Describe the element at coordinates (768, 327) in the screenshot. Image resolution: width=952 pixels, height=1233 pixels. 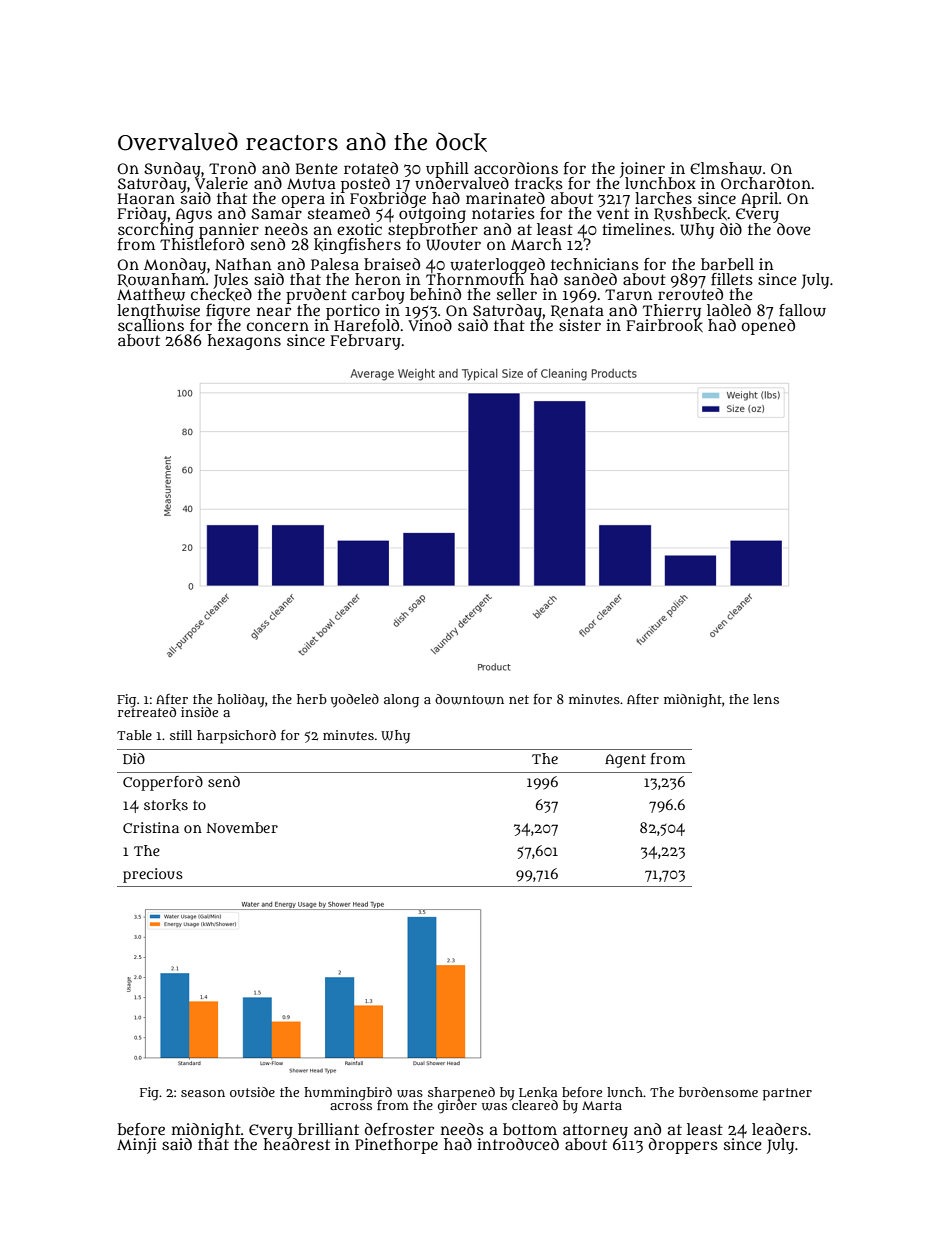
I see `opened` at that location.
